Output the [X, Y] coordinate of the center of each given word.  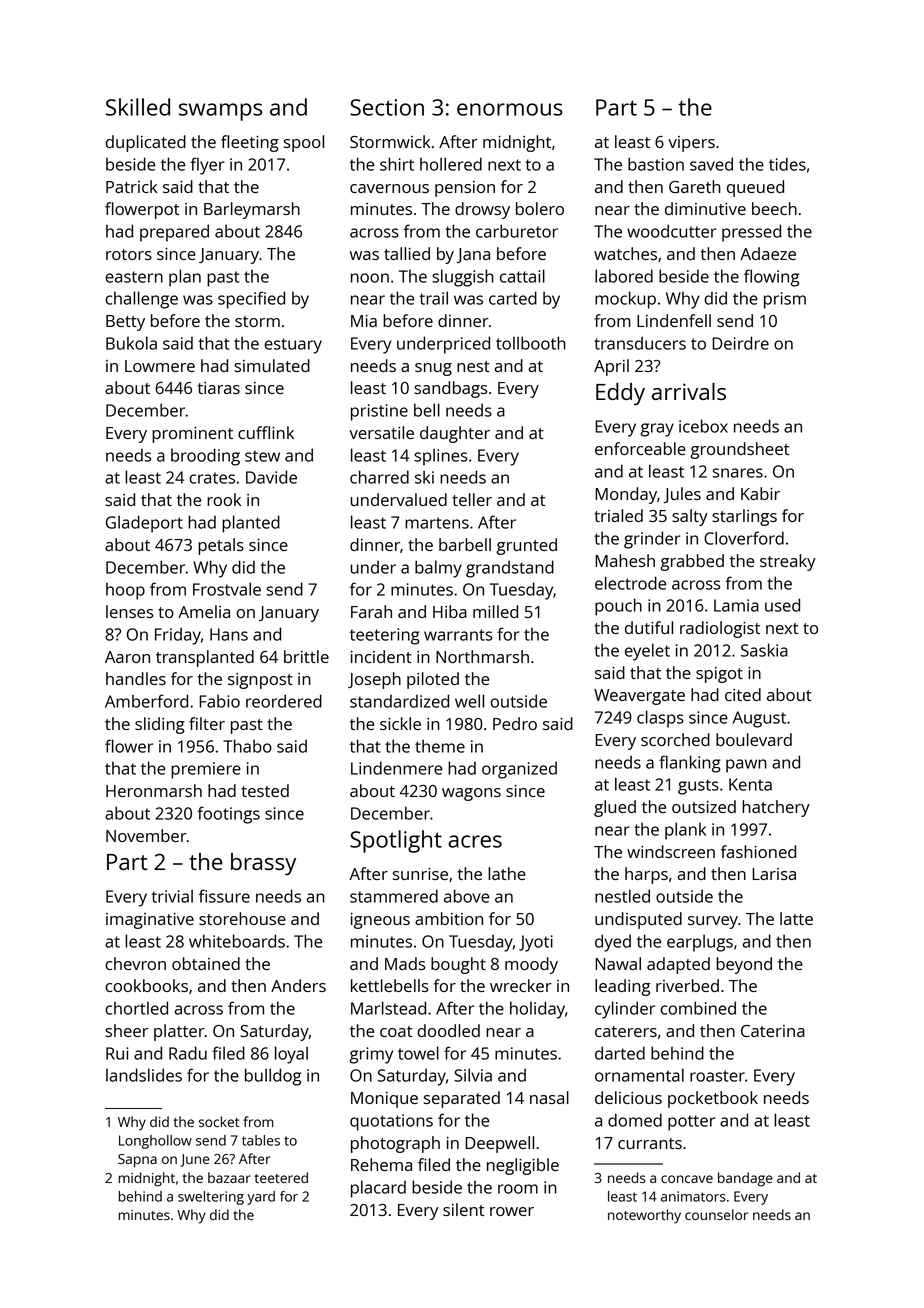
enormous [510, 109]
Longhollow [155, 1142]
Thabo [247, 746]
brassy [263, 864]
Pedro [515, 723]
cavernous [389, 188]
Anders [298, 985]
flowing [771, 278]
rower [512, 1211]
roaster [717, 1076]
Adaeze [768, 253]
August [759, 719]
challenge [141, 300]
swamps [220, 112]
